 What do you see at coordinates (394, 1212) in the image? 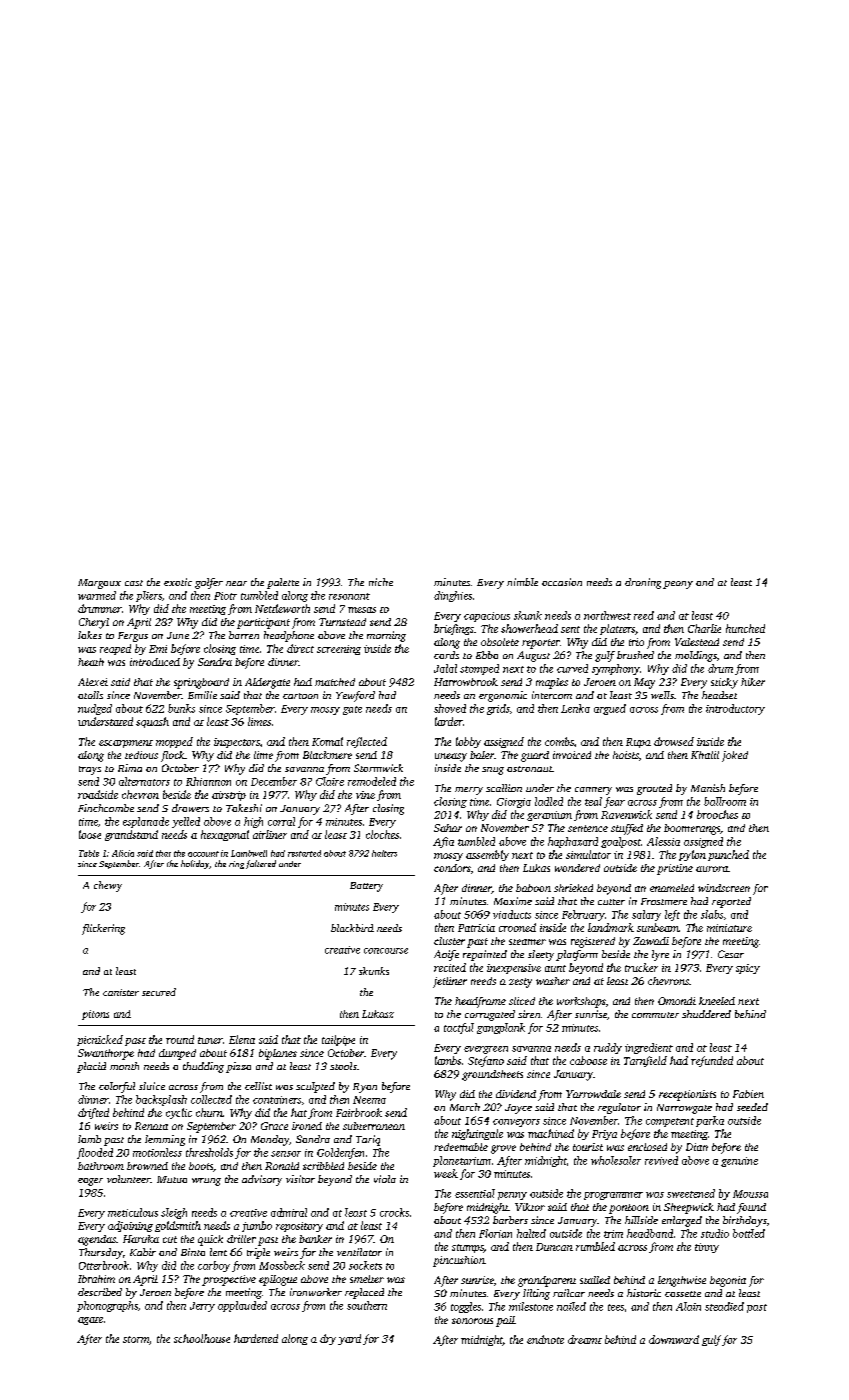
I see `crocks` at bounding box center [394, 1212].
